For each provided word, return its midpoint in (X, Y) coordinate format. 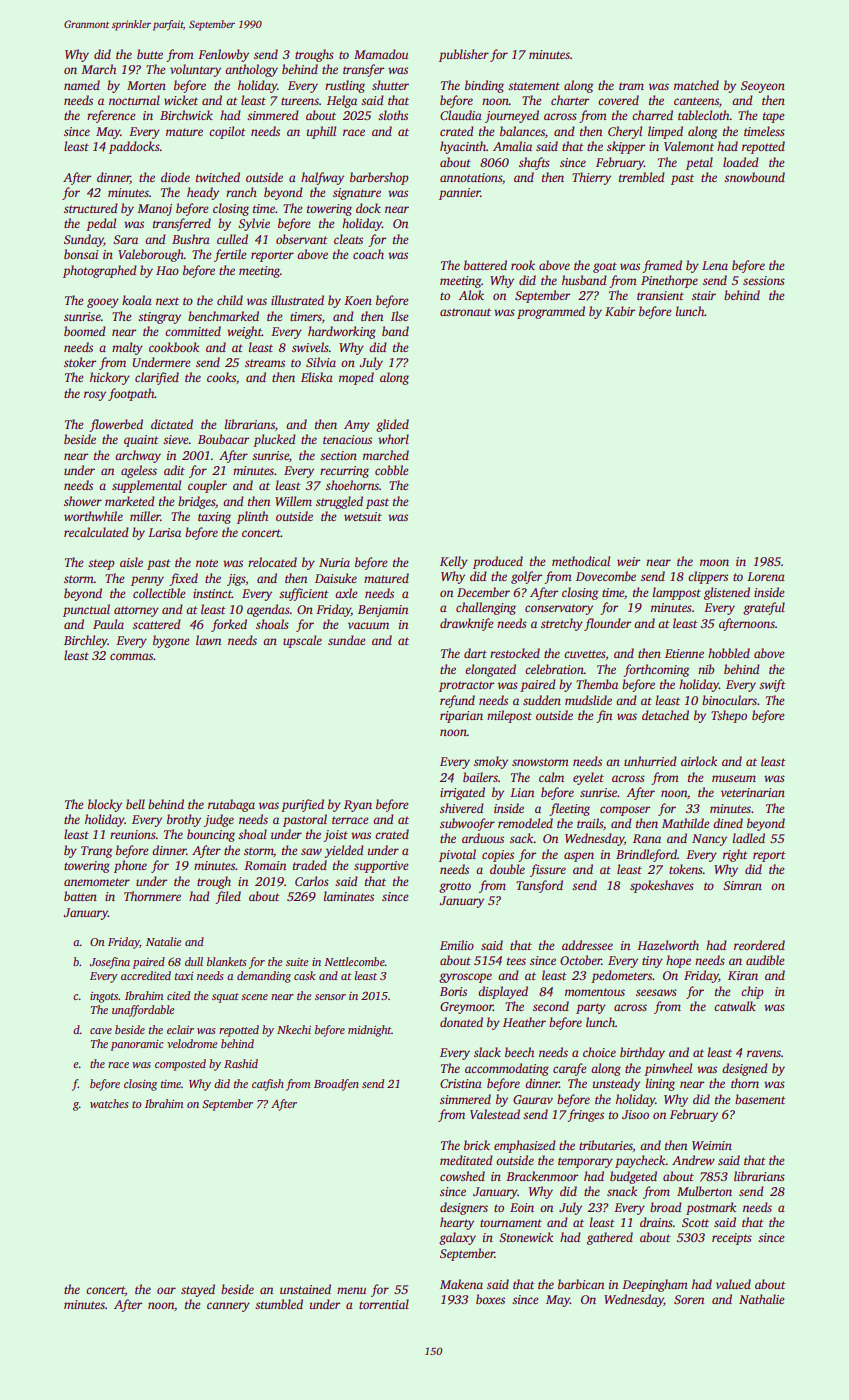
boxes (490, 1299)
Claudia (461, 115)
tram (631, 86)
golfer (526, 577)
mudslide (588, 700)
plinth (252, 517)
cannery (228, 1307)
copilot (227, 132)
